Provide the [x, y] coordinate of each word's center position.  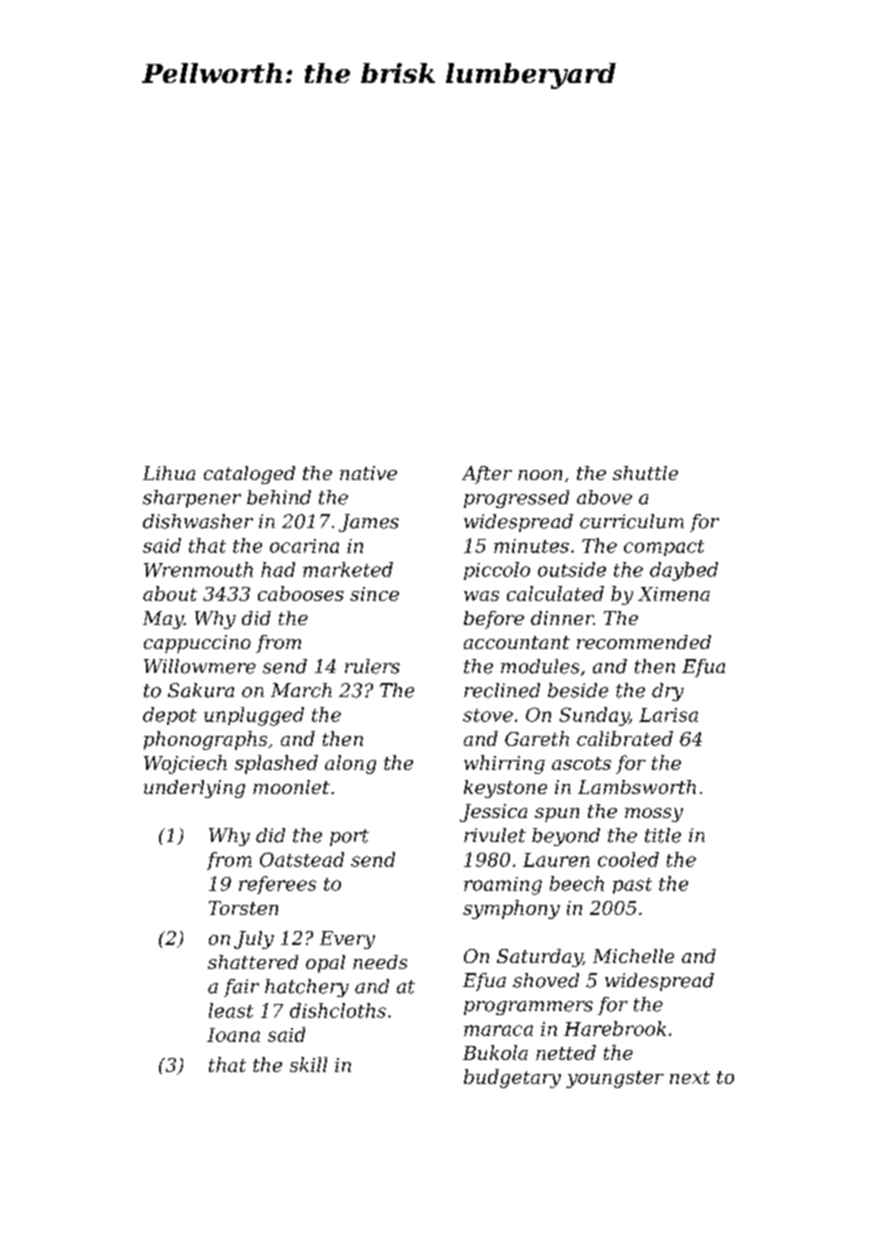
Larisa [668, 715]
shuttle [645, 473]
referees [277, 885]
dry [668, 692]
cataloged [249, 475]
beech [577, 883]
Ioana [233, 1035]
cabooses [301, 593]
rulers [372, 666]
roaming [503, 886]
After [487, 475]
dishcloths [338, 1010]
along [350, 764]
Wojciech [185, 764]
